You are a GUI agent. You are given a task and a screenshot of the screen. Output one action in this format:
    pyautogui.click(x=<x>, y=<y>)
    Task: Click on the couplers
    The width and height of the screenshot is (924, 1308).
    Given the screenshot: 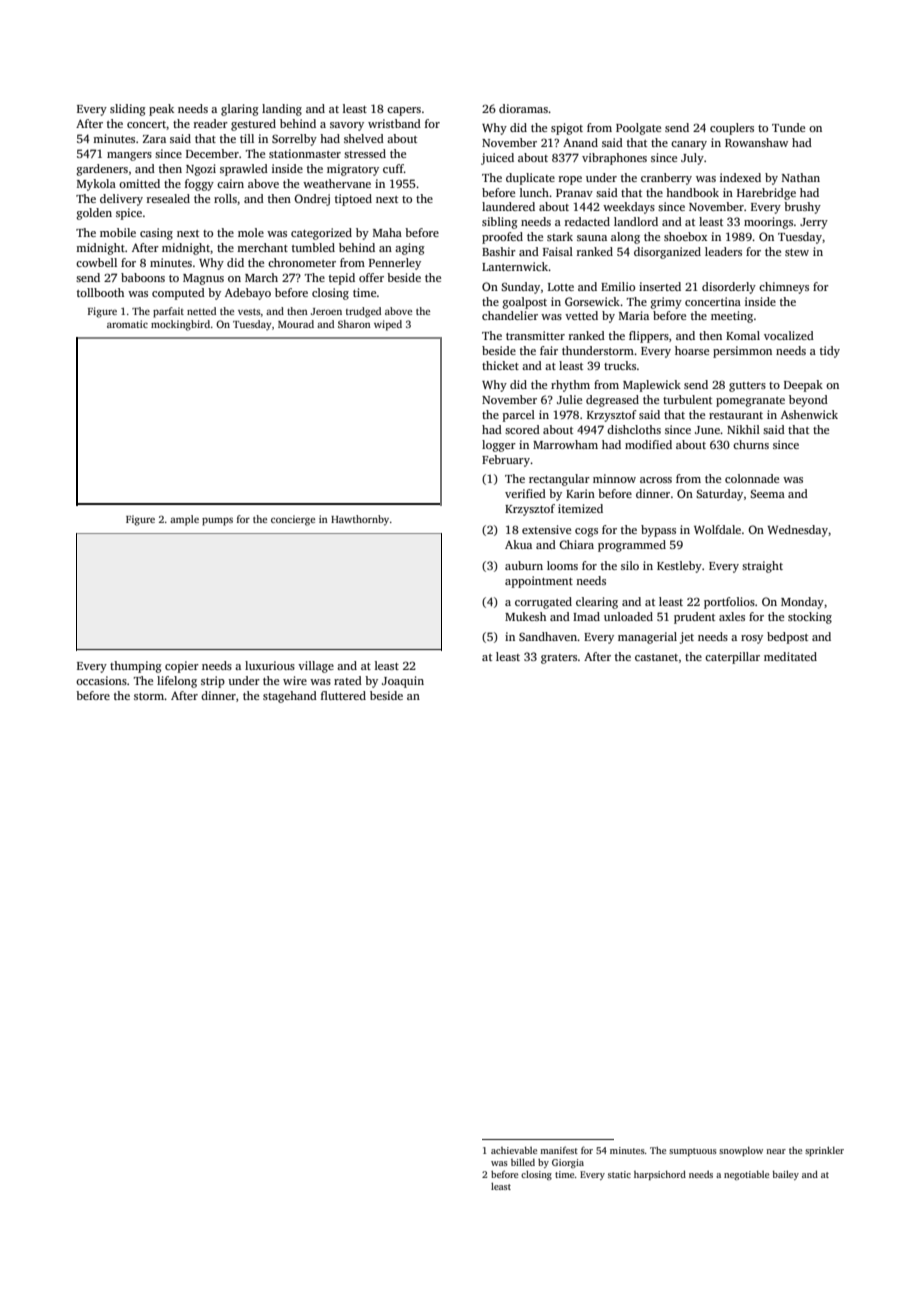 What is the action you would take?
    pyautogui.click(x=732, y=129)
